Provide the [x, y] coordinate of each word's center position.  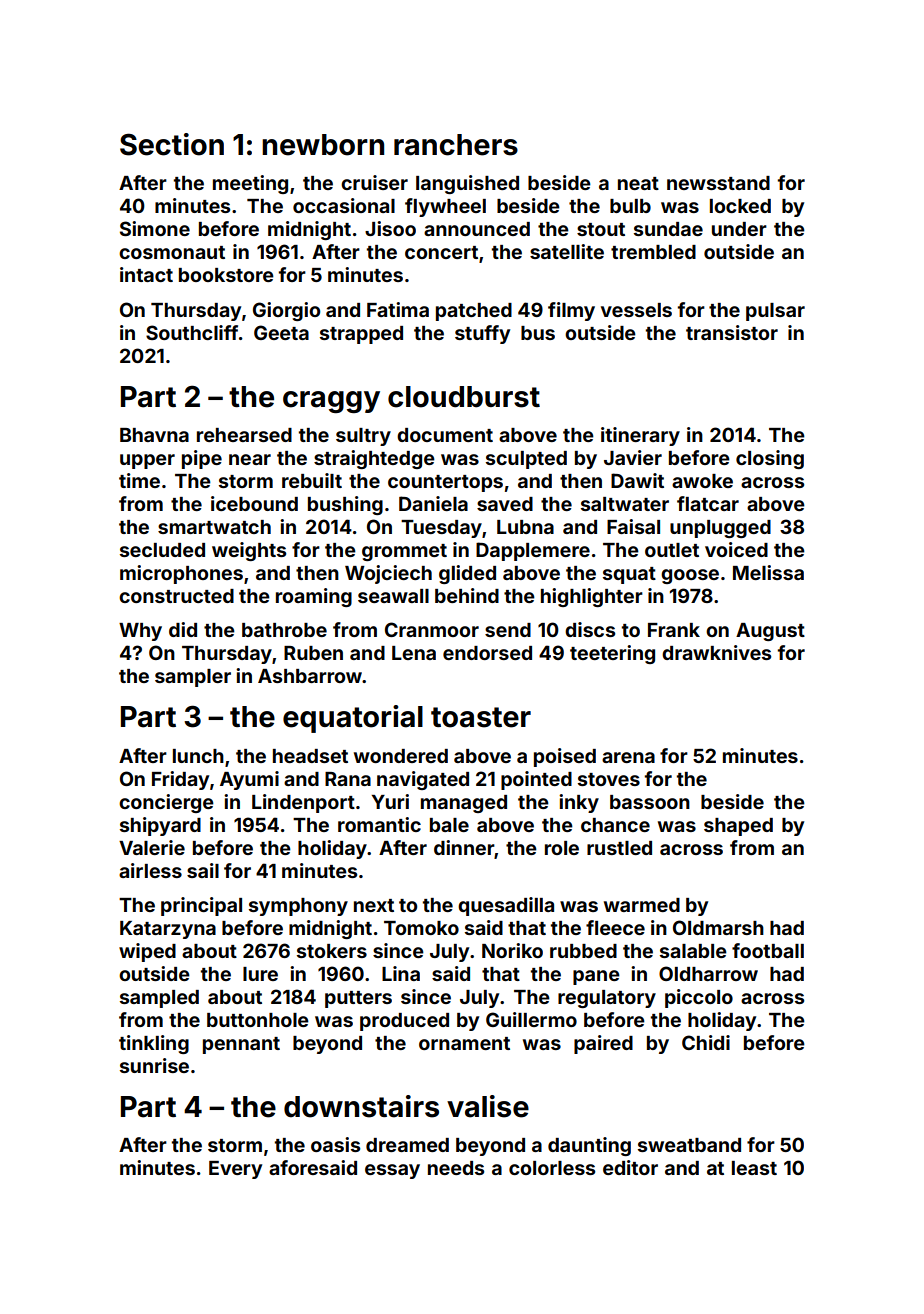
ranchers [456, 145]
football [768, 950]
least [754, 1168]
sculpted [526, 460]
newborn [323, 145]
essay [392, 1171]
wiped [147, 952]
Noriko [512, 950]
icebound [254, 503]
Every [235, 1170]
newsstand [718, 183]
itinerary [640, 436]
